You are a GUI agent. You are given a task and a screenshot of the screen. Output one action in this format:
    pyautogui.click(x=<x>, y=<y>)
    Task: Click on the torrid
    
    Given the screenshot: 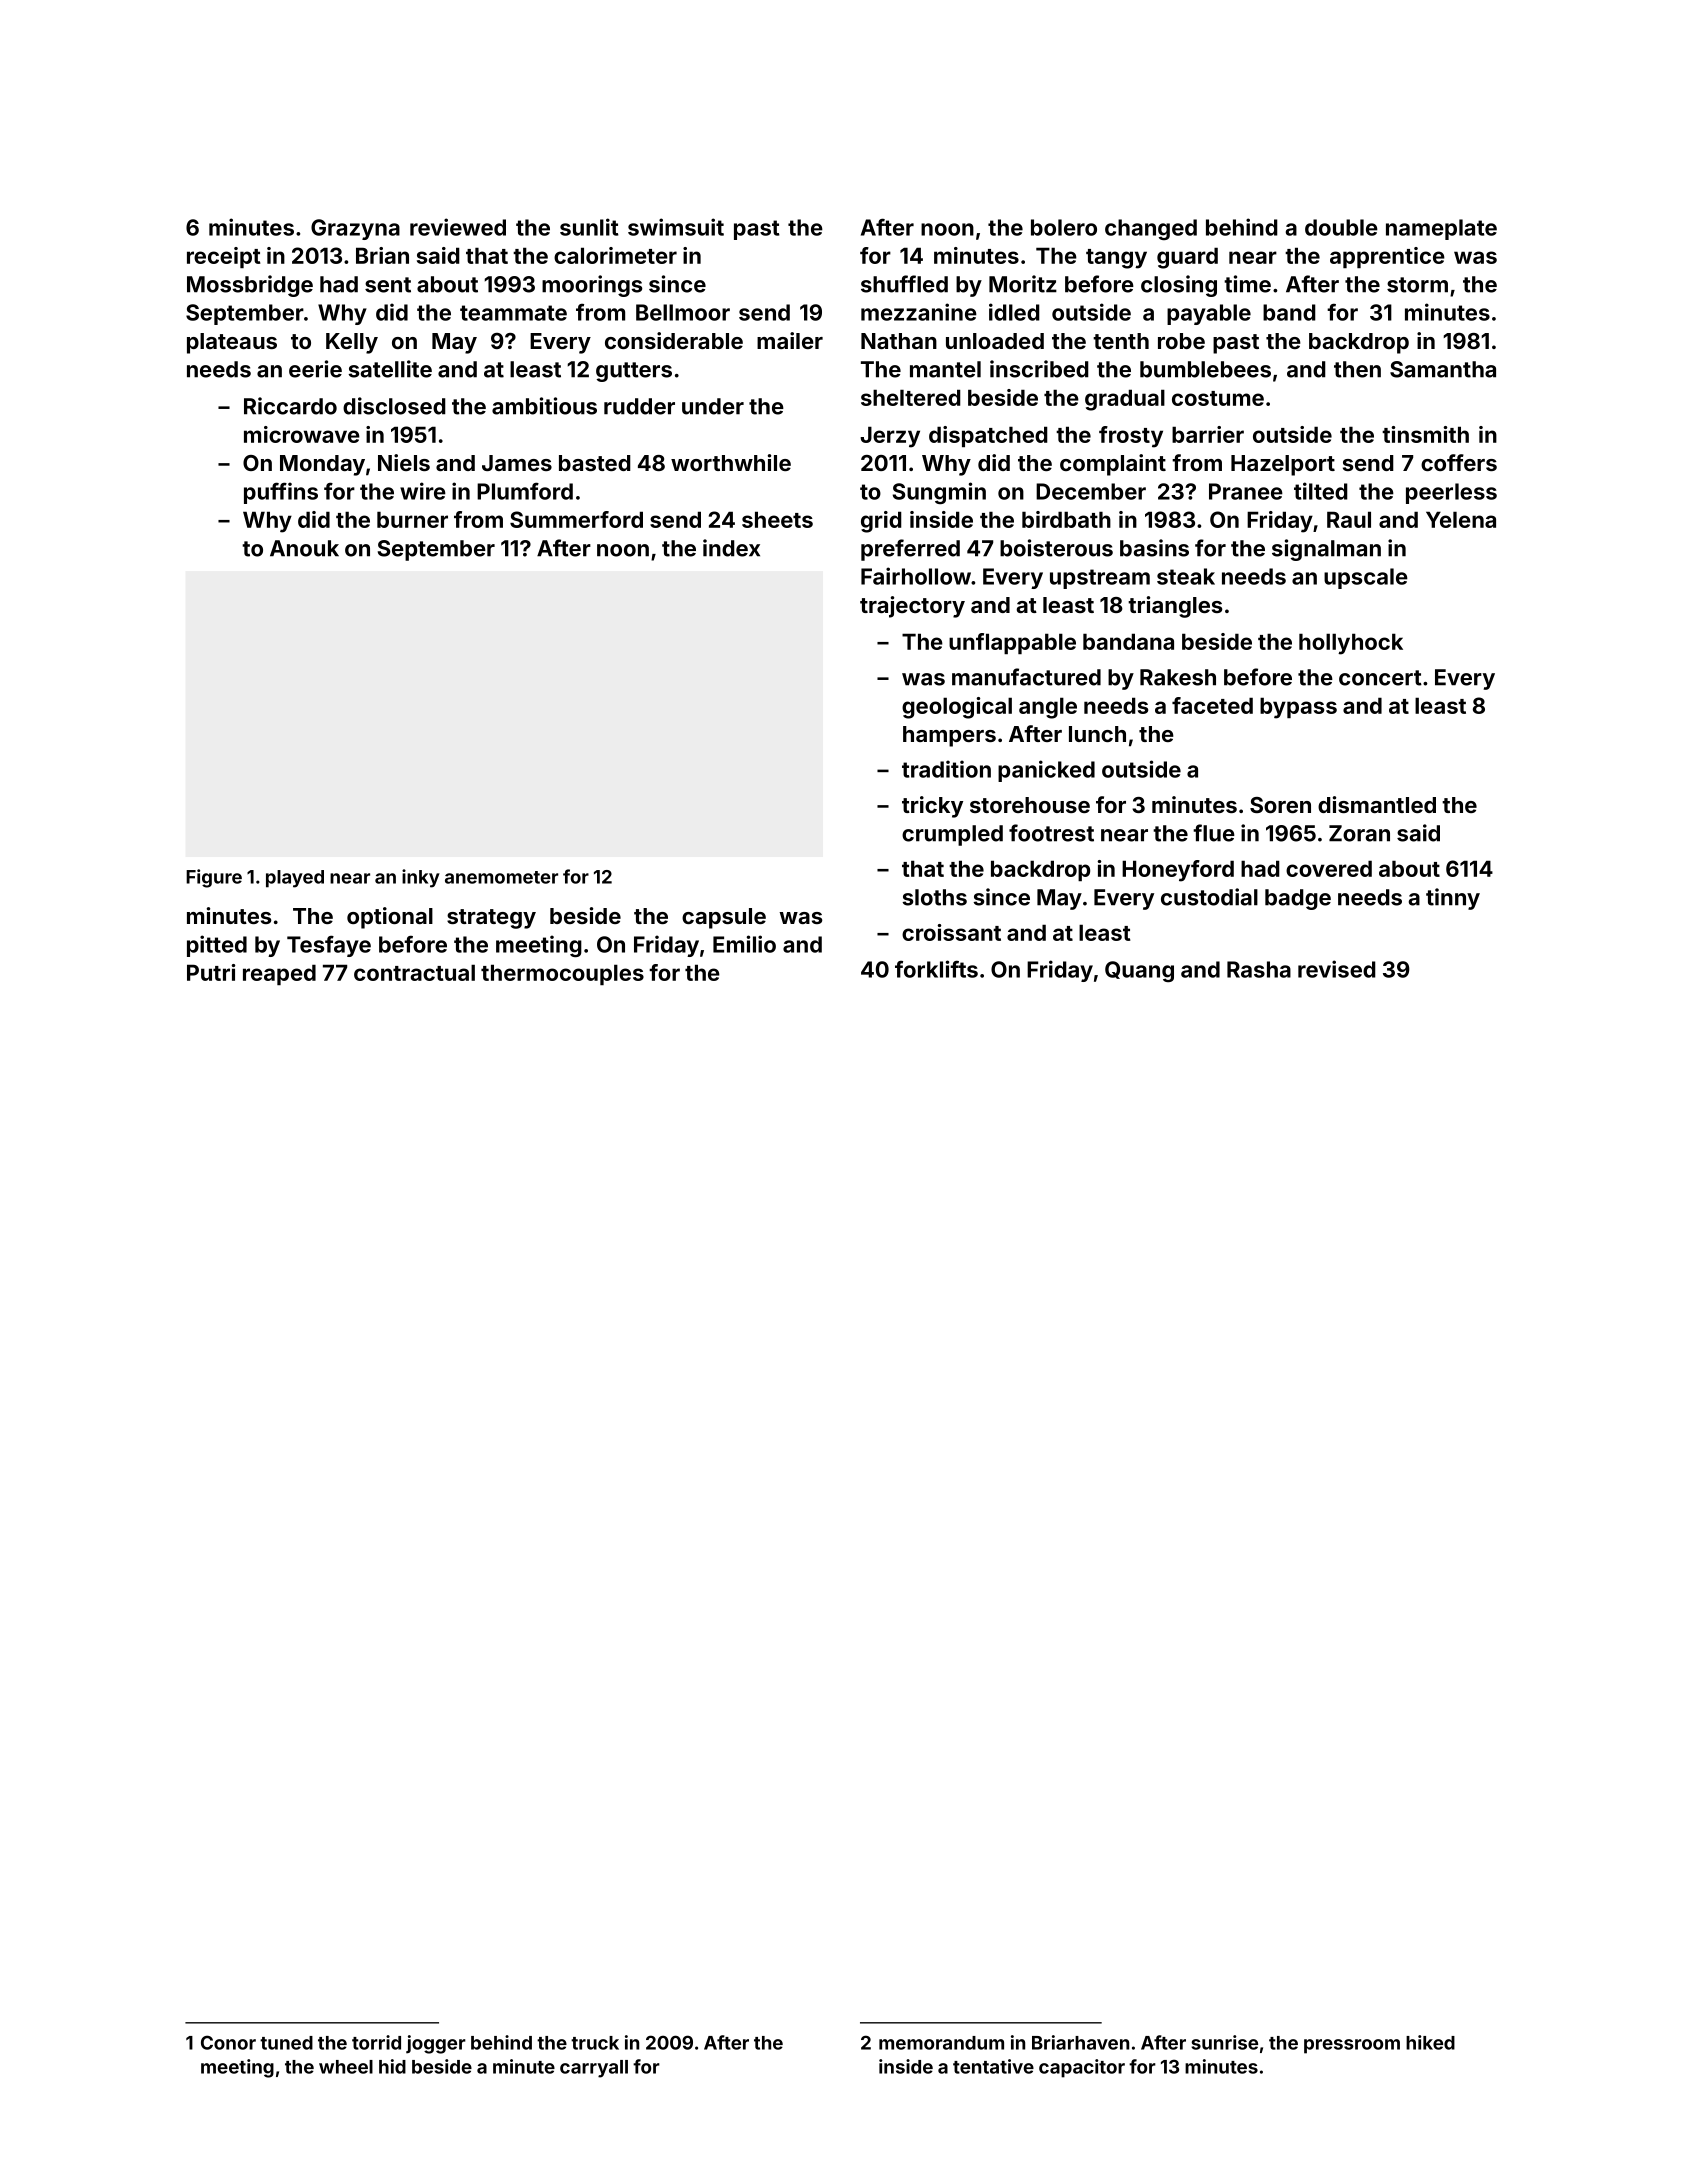 What is the action you would take?
    pyautogui.click(x=376, y=2042)
